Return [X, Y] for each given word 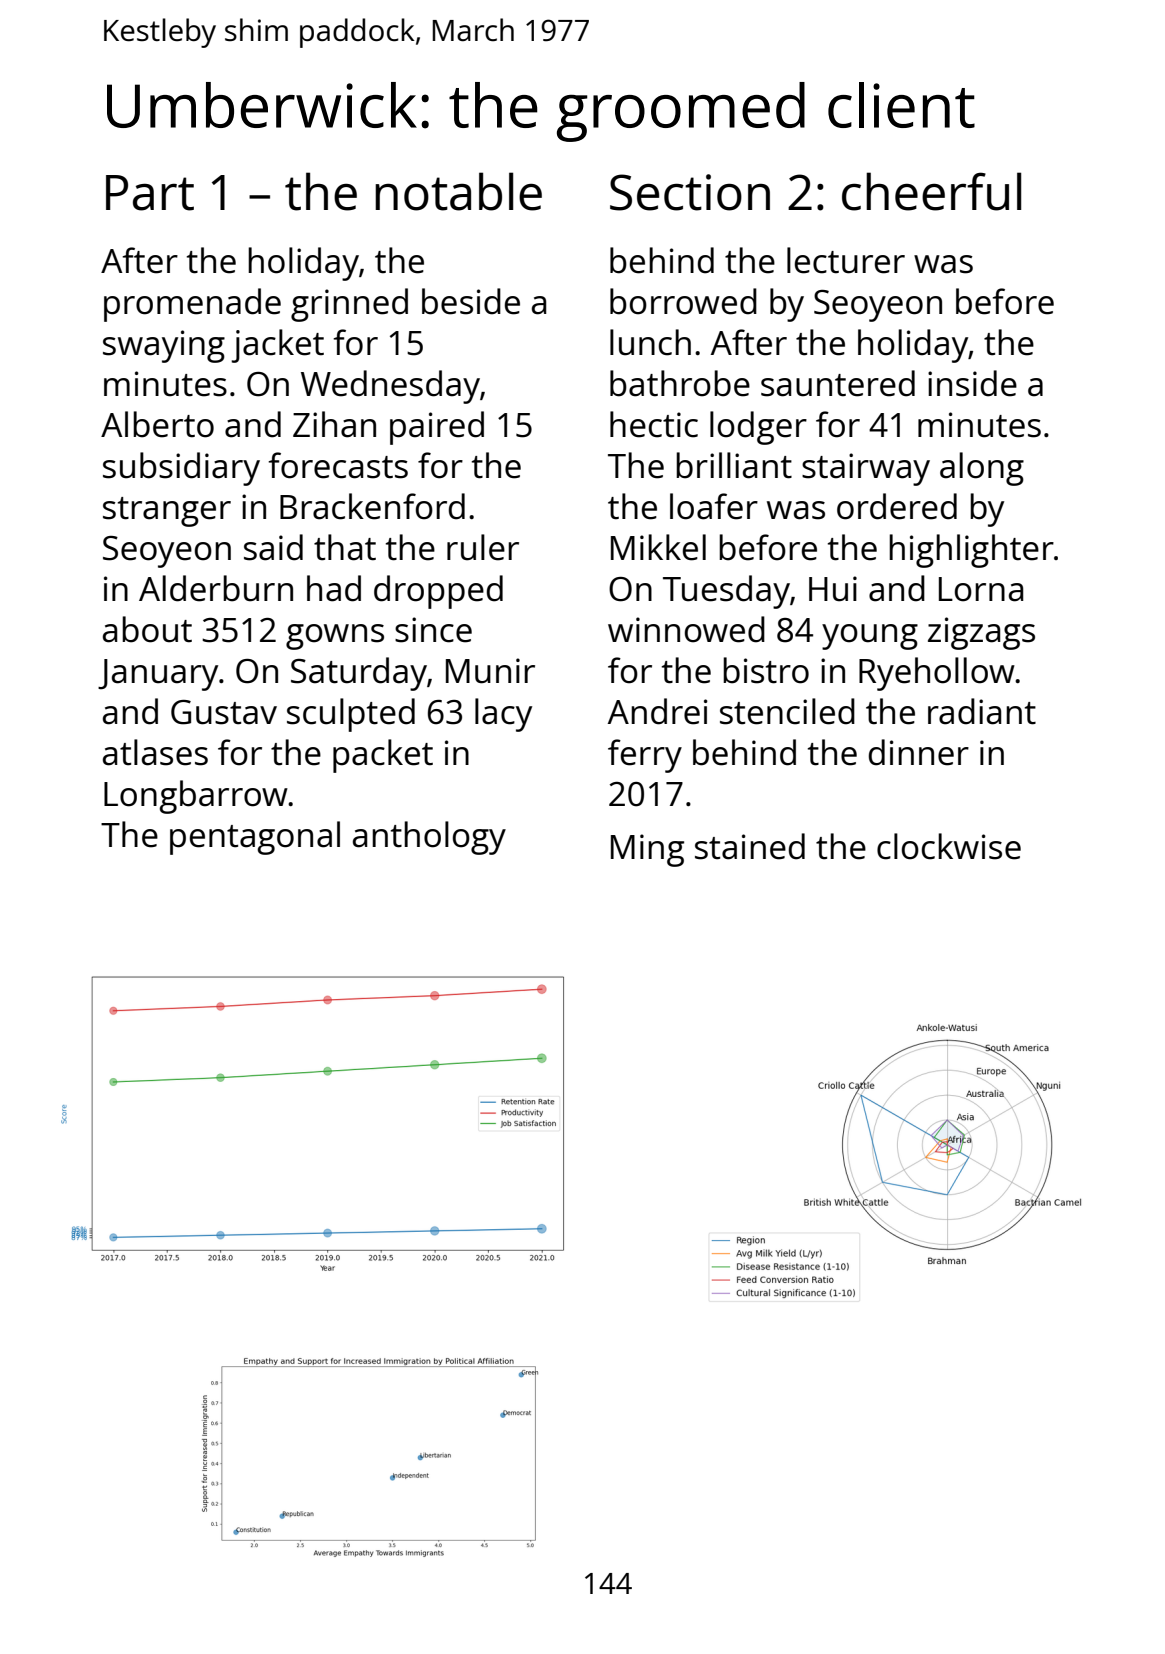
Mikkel [658, 547]
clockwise [949, 846]
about [147, 629]
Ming [647, 850]
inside [972, 383]
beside [471, 301]
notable [458, 191]
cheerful [931, 191]
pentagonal [255, 838]
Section [690, 192]
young [870, 637]
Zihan [334, 424]
